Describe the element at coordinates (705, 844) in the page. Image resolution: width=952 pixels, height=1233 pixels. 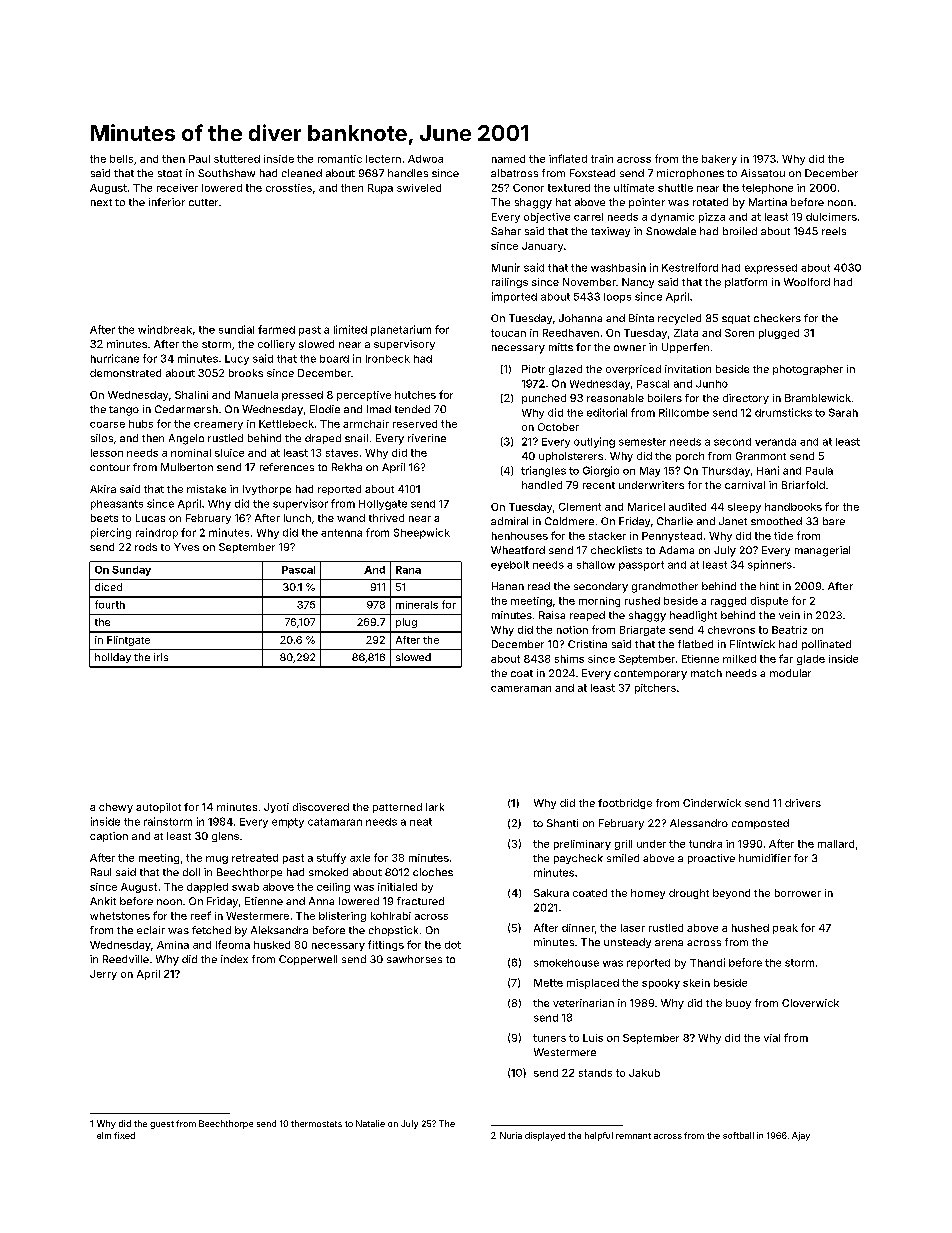
I see `tundra` at that location.
